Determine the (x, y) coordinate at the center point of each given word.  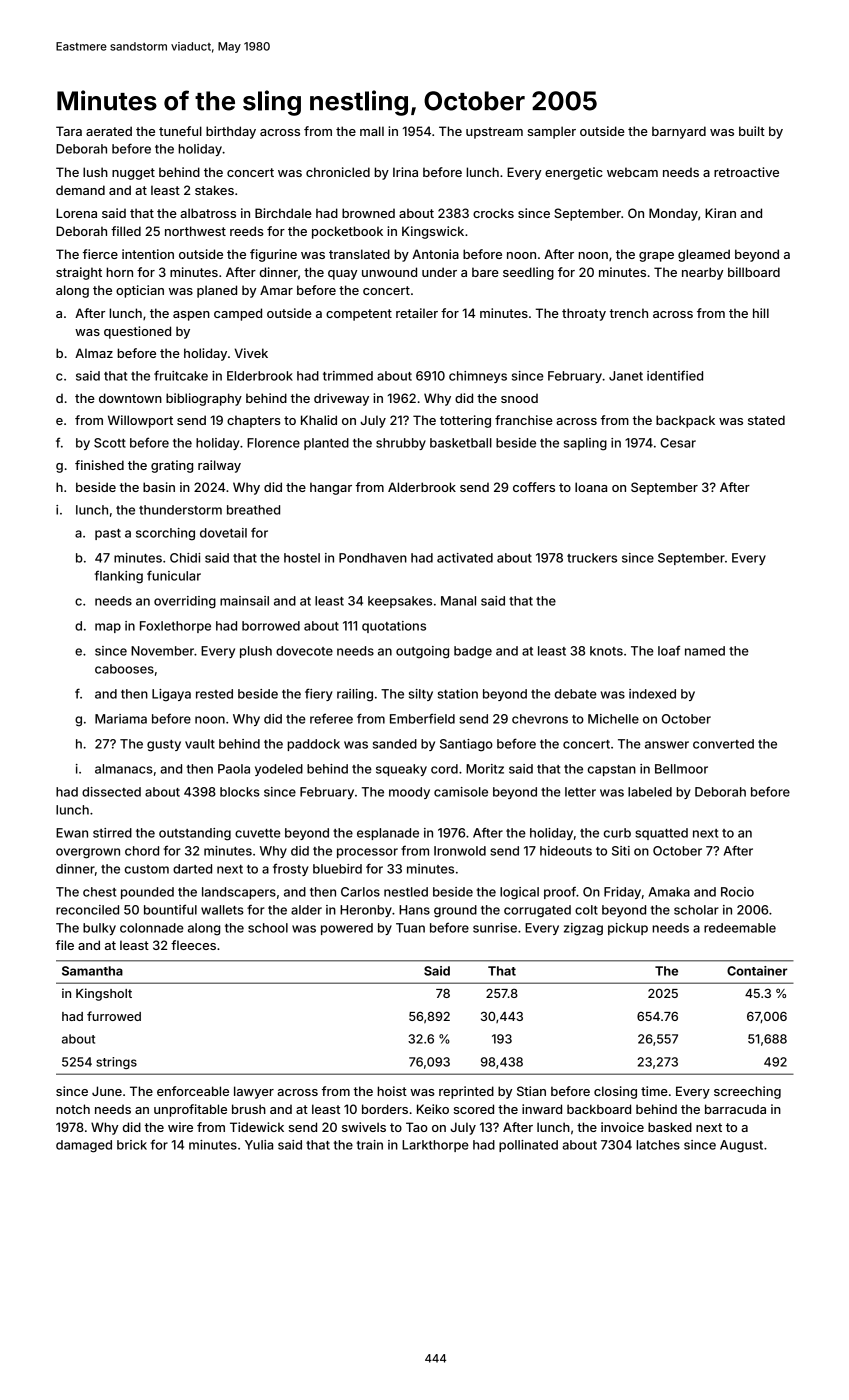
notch (73, 1109)
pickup (628, 929)
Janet (626, 376)
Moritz (485, 769)
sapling (585, 444)
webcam (632, 172)
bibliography (204, 399)
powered (347, 929)
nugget (133, 174)
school (268, 928)
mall (372, 131)
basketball (461, 443)
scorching (165, 534)
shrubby (401, 444)
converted (723, 744)
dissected (111, 792)
